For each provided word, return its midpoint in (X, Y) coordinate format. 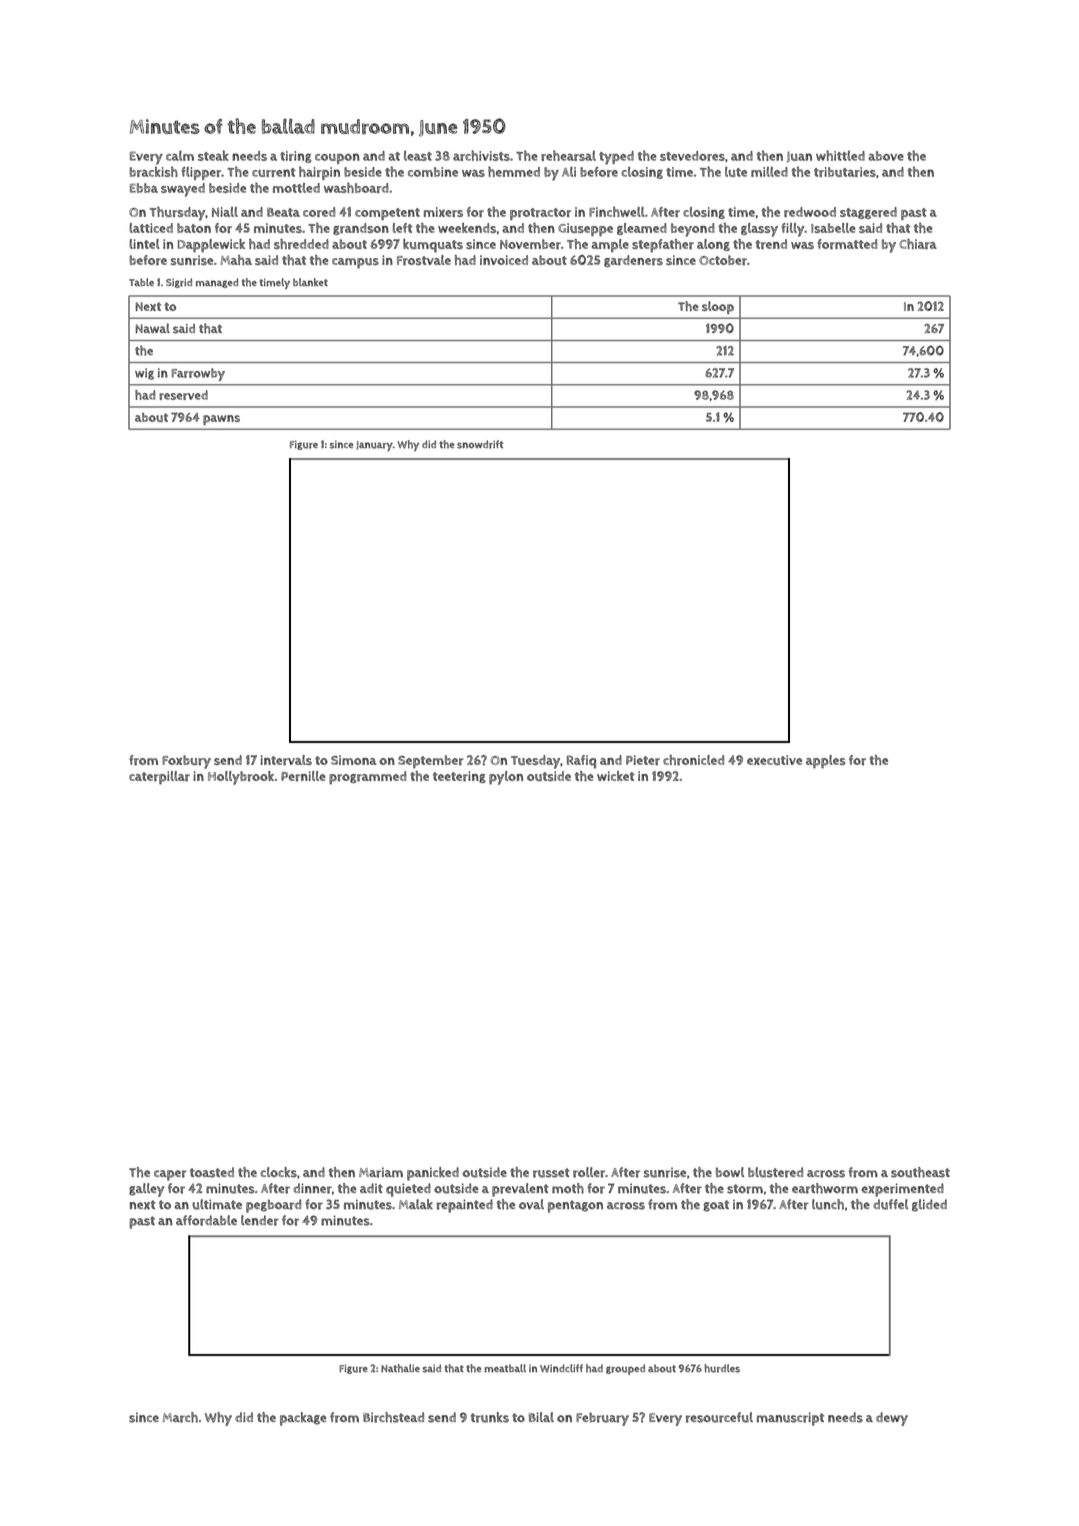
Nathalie (400, 1368)
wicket (616, 776)
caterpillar (159, 778)
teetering (459, 777)
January (374, 446)
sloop (718, 307)
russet (551, 1173)
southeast (920, 1172)
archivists (481, 155)
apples (826, 761)
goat (716, 1206)
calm (180, 155)
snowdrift (480, 444)
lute (736, 172)
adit (371, 1188)
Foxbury (186, 762)
